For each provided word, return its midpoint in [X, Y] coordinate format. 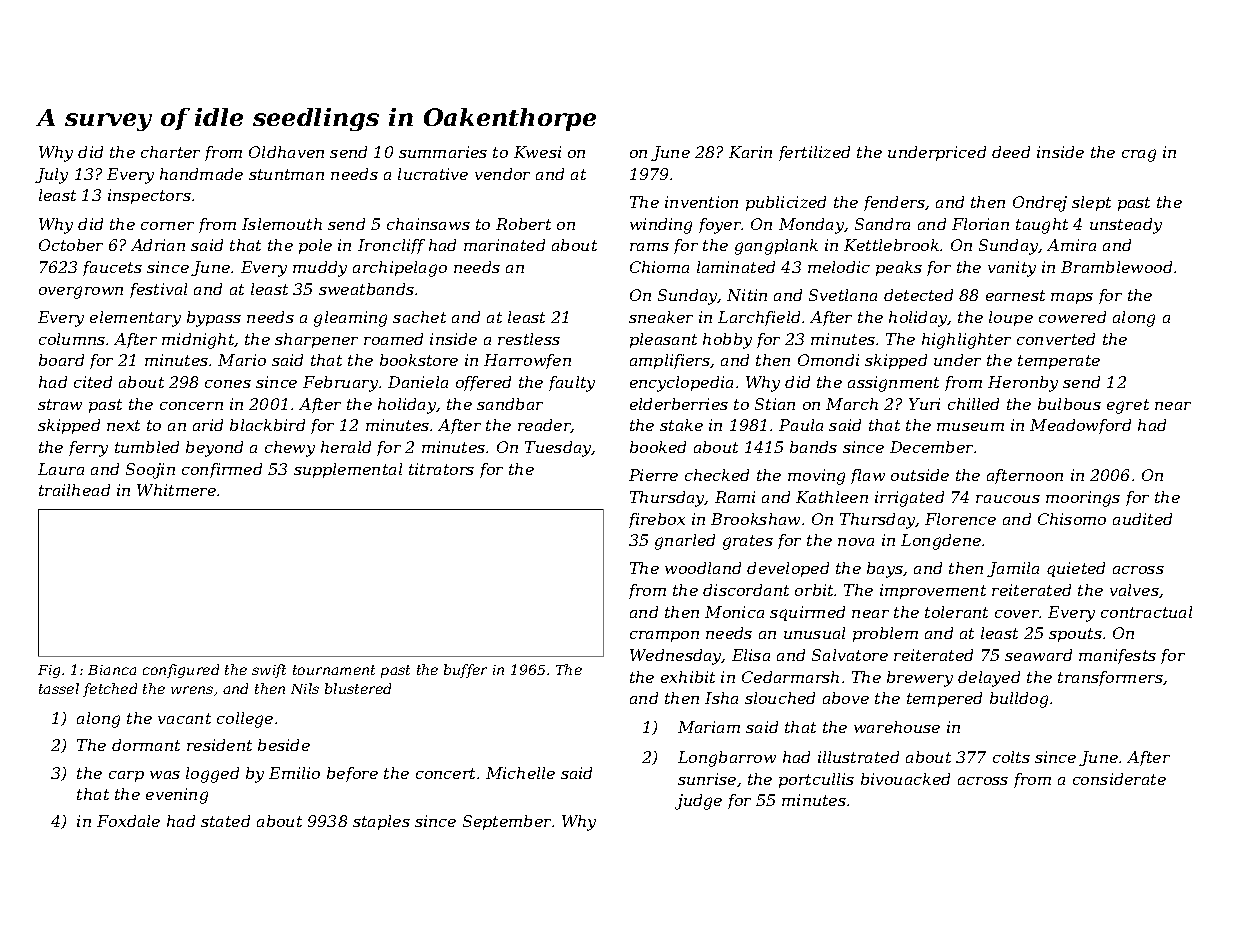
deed [1011, 152]
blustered [358, 688]
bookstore [419, 360]
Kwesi [537, 152]
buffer [465, 671]
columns [72, 339]
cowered [1072, 317]
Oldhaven [286, 152]
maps [1072, 298]
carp [126, 776]
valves [1134, 590]
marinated [504, 245]
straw [60, 404]
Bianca [112, 670]
